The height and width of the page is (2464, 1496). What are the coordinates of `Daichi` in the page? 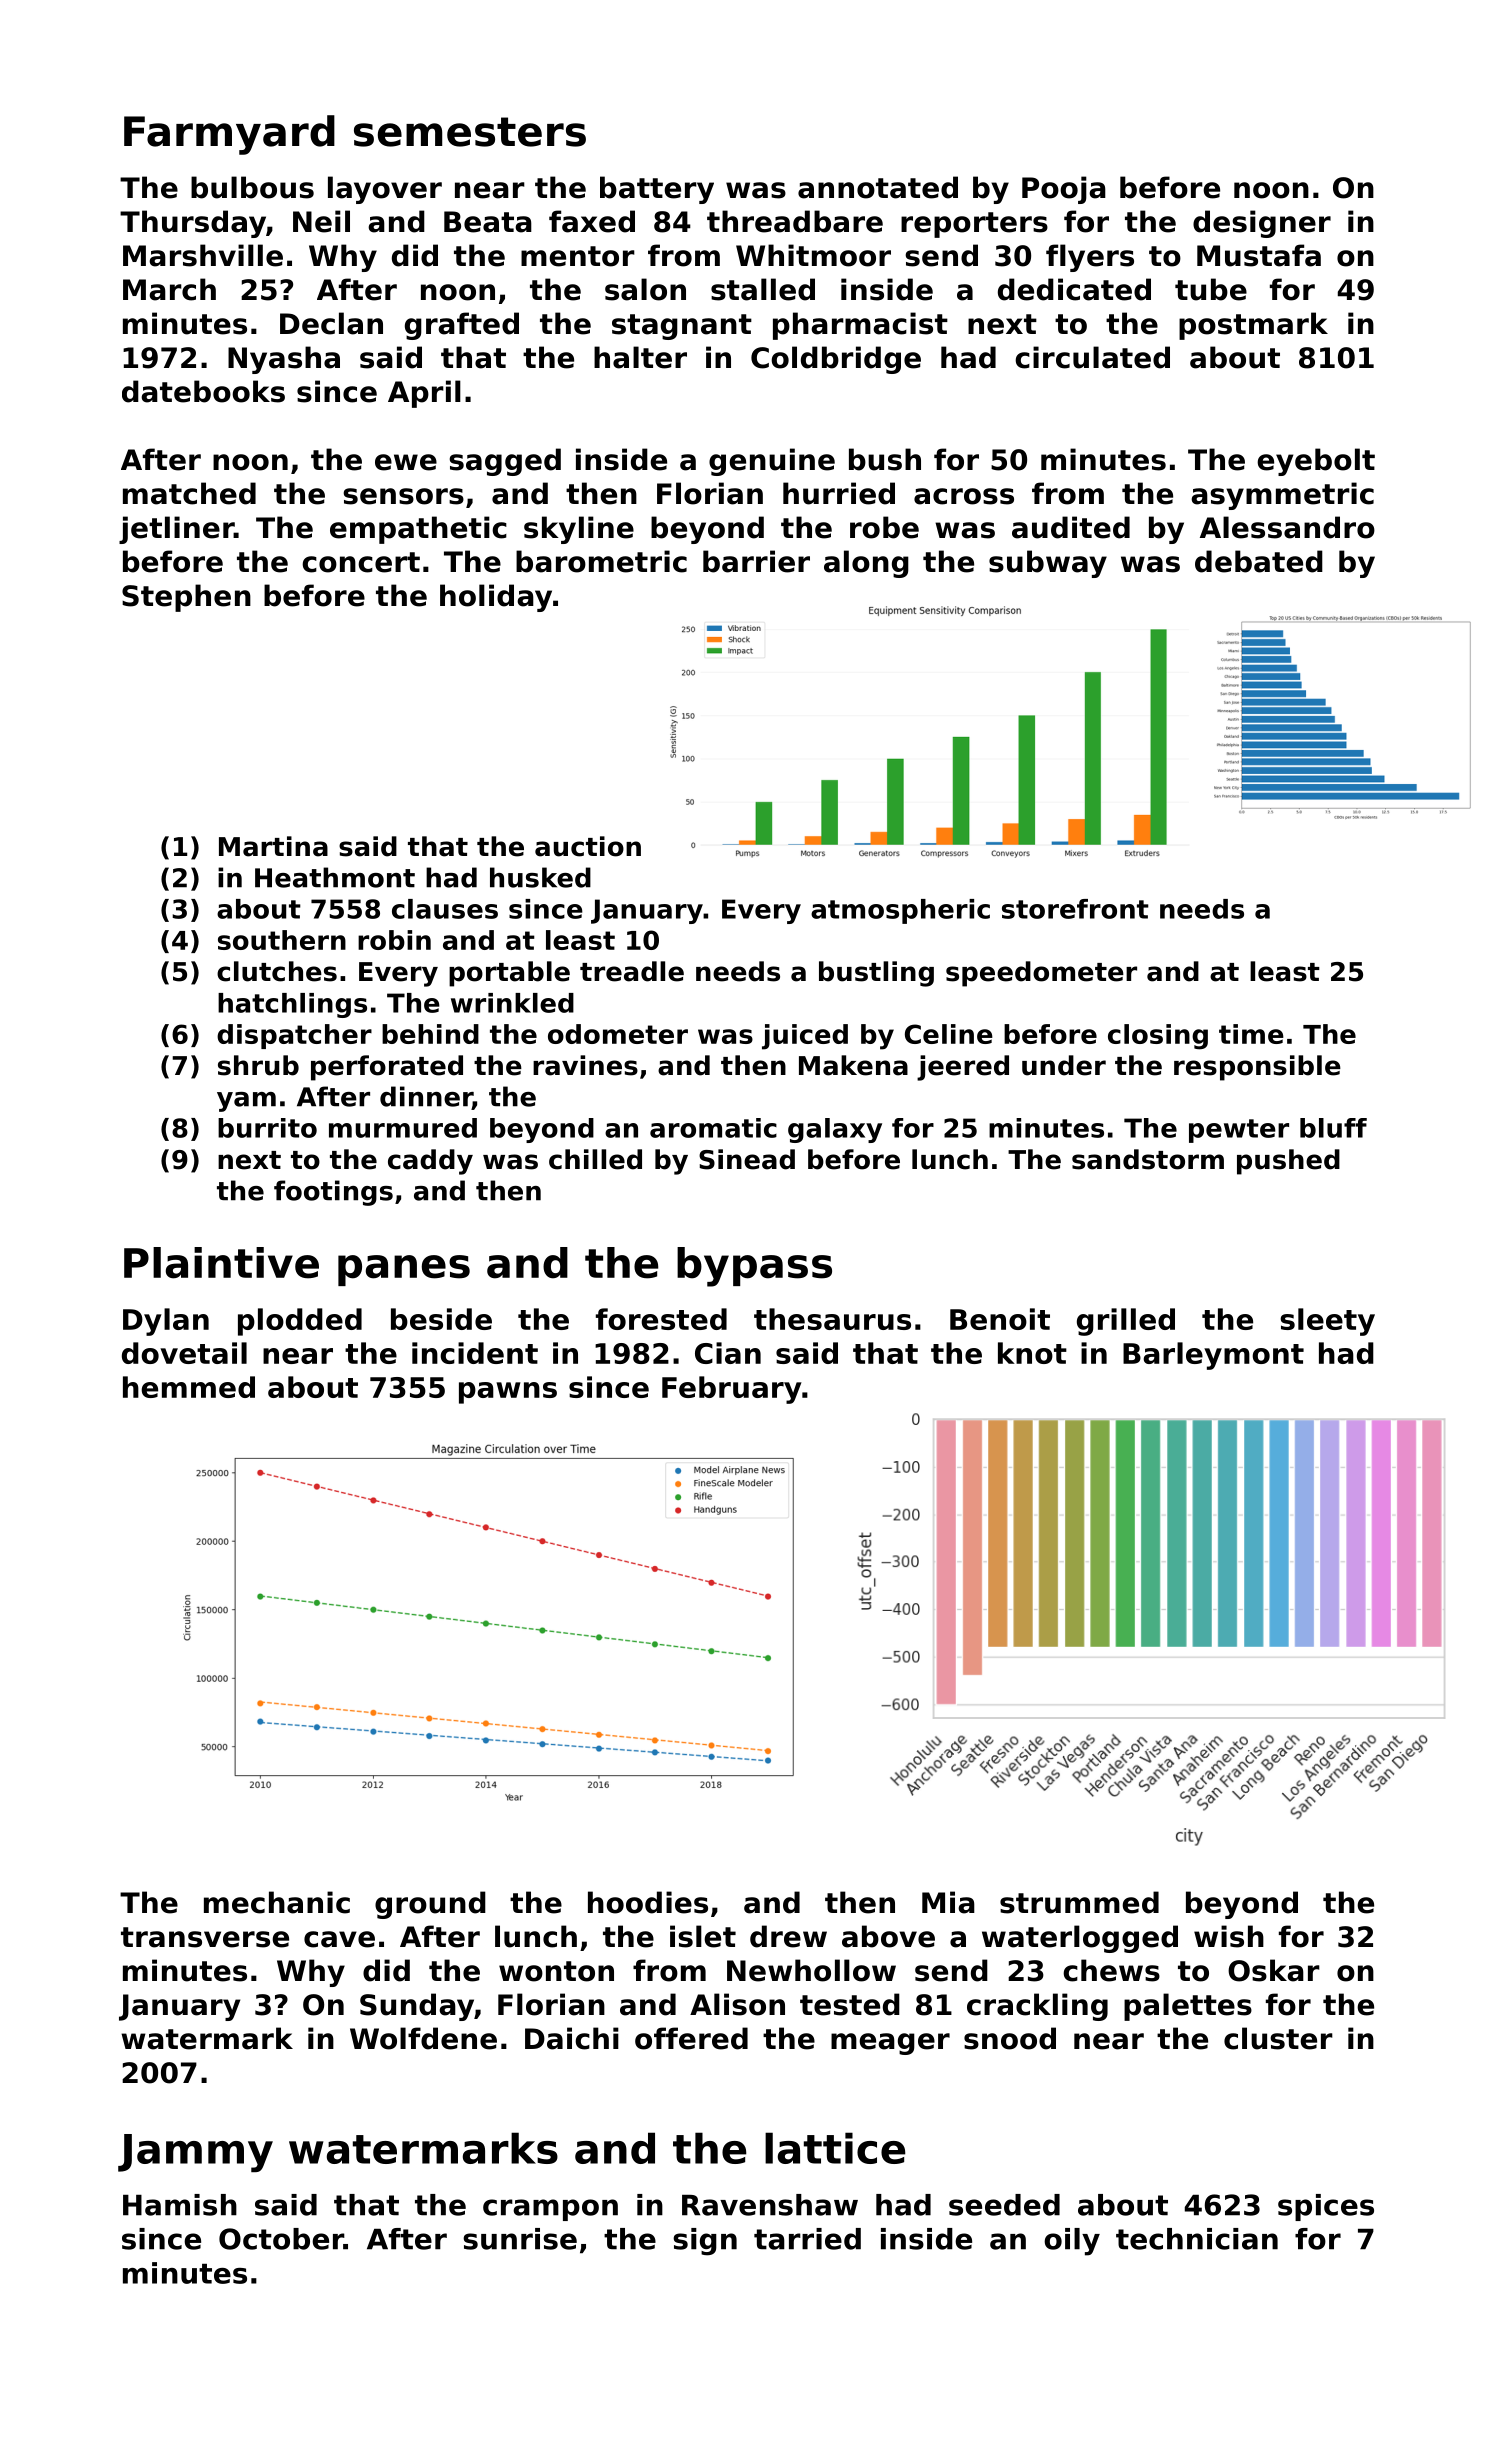 It's located at (572, 2038).
